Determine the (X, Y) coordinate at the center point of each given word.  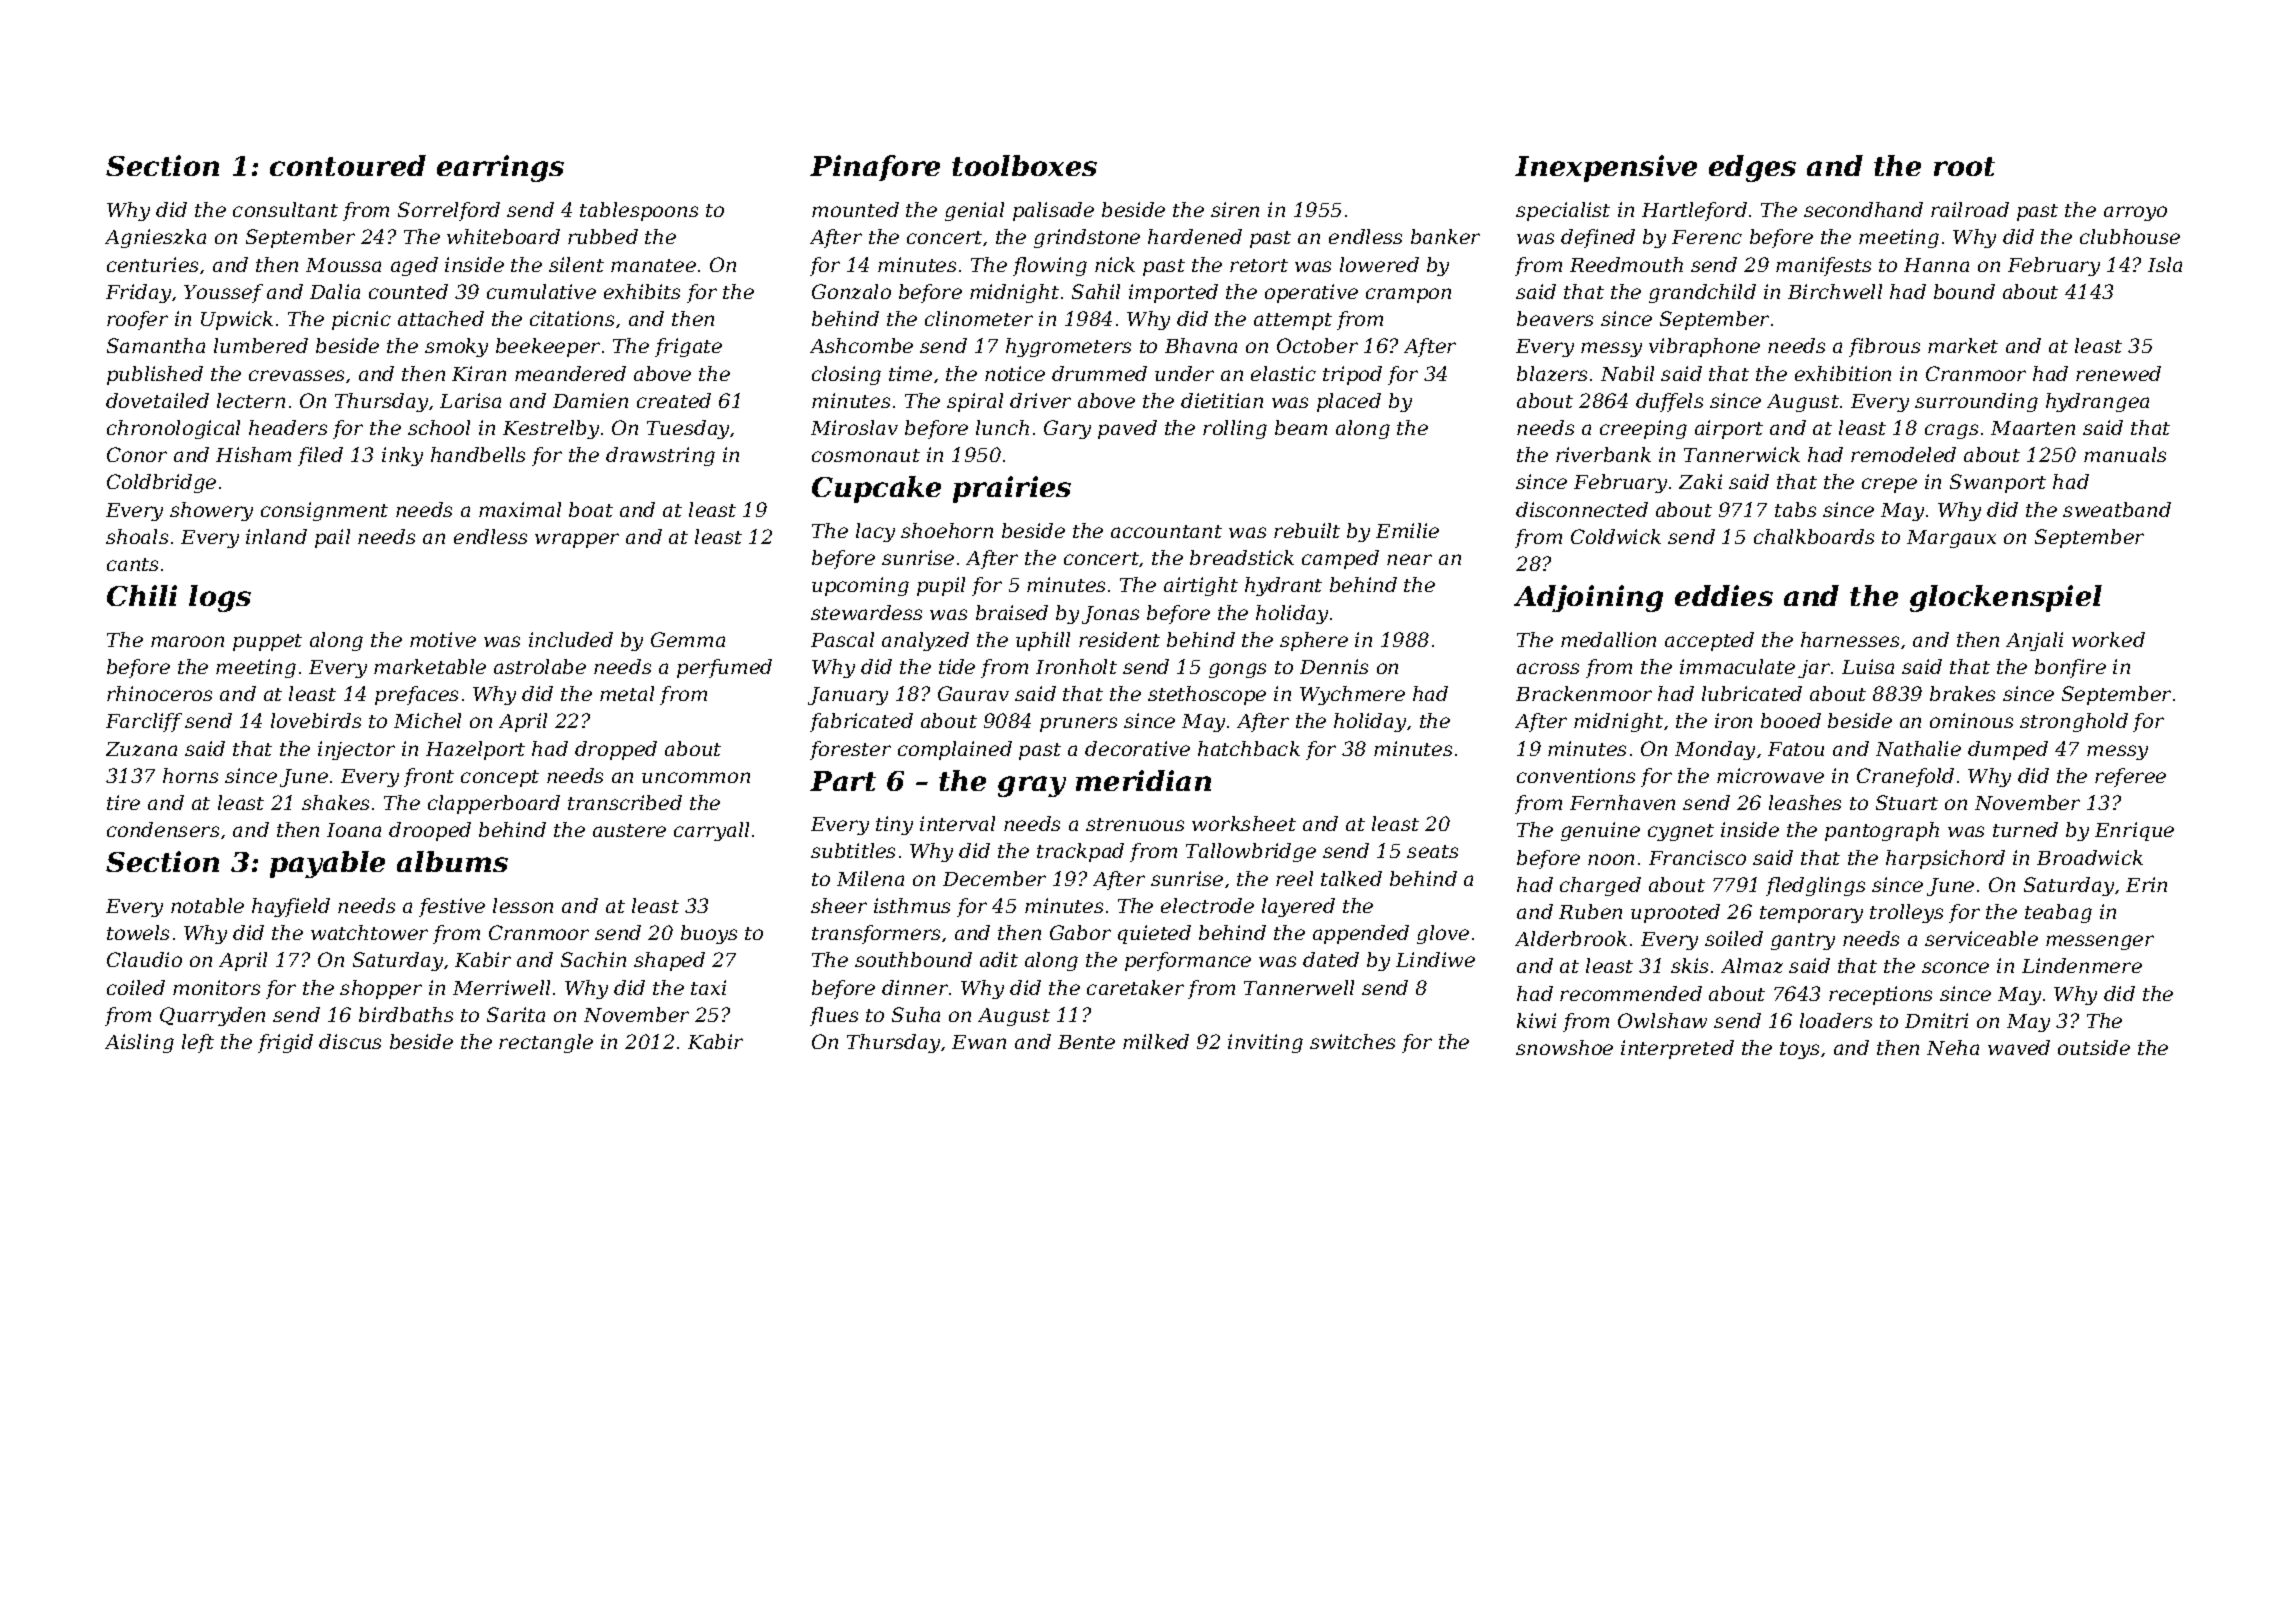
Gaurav (973, 693)
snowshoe (1564, 1047)
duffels (1669, 402)
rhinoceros (159, 693)
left (198, 1043)
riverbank (1603, 454)
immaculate (1737, 666)
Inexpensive (1606, 168)
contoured (348, 165)
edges (1752, 168)
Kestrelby (551, 429)
